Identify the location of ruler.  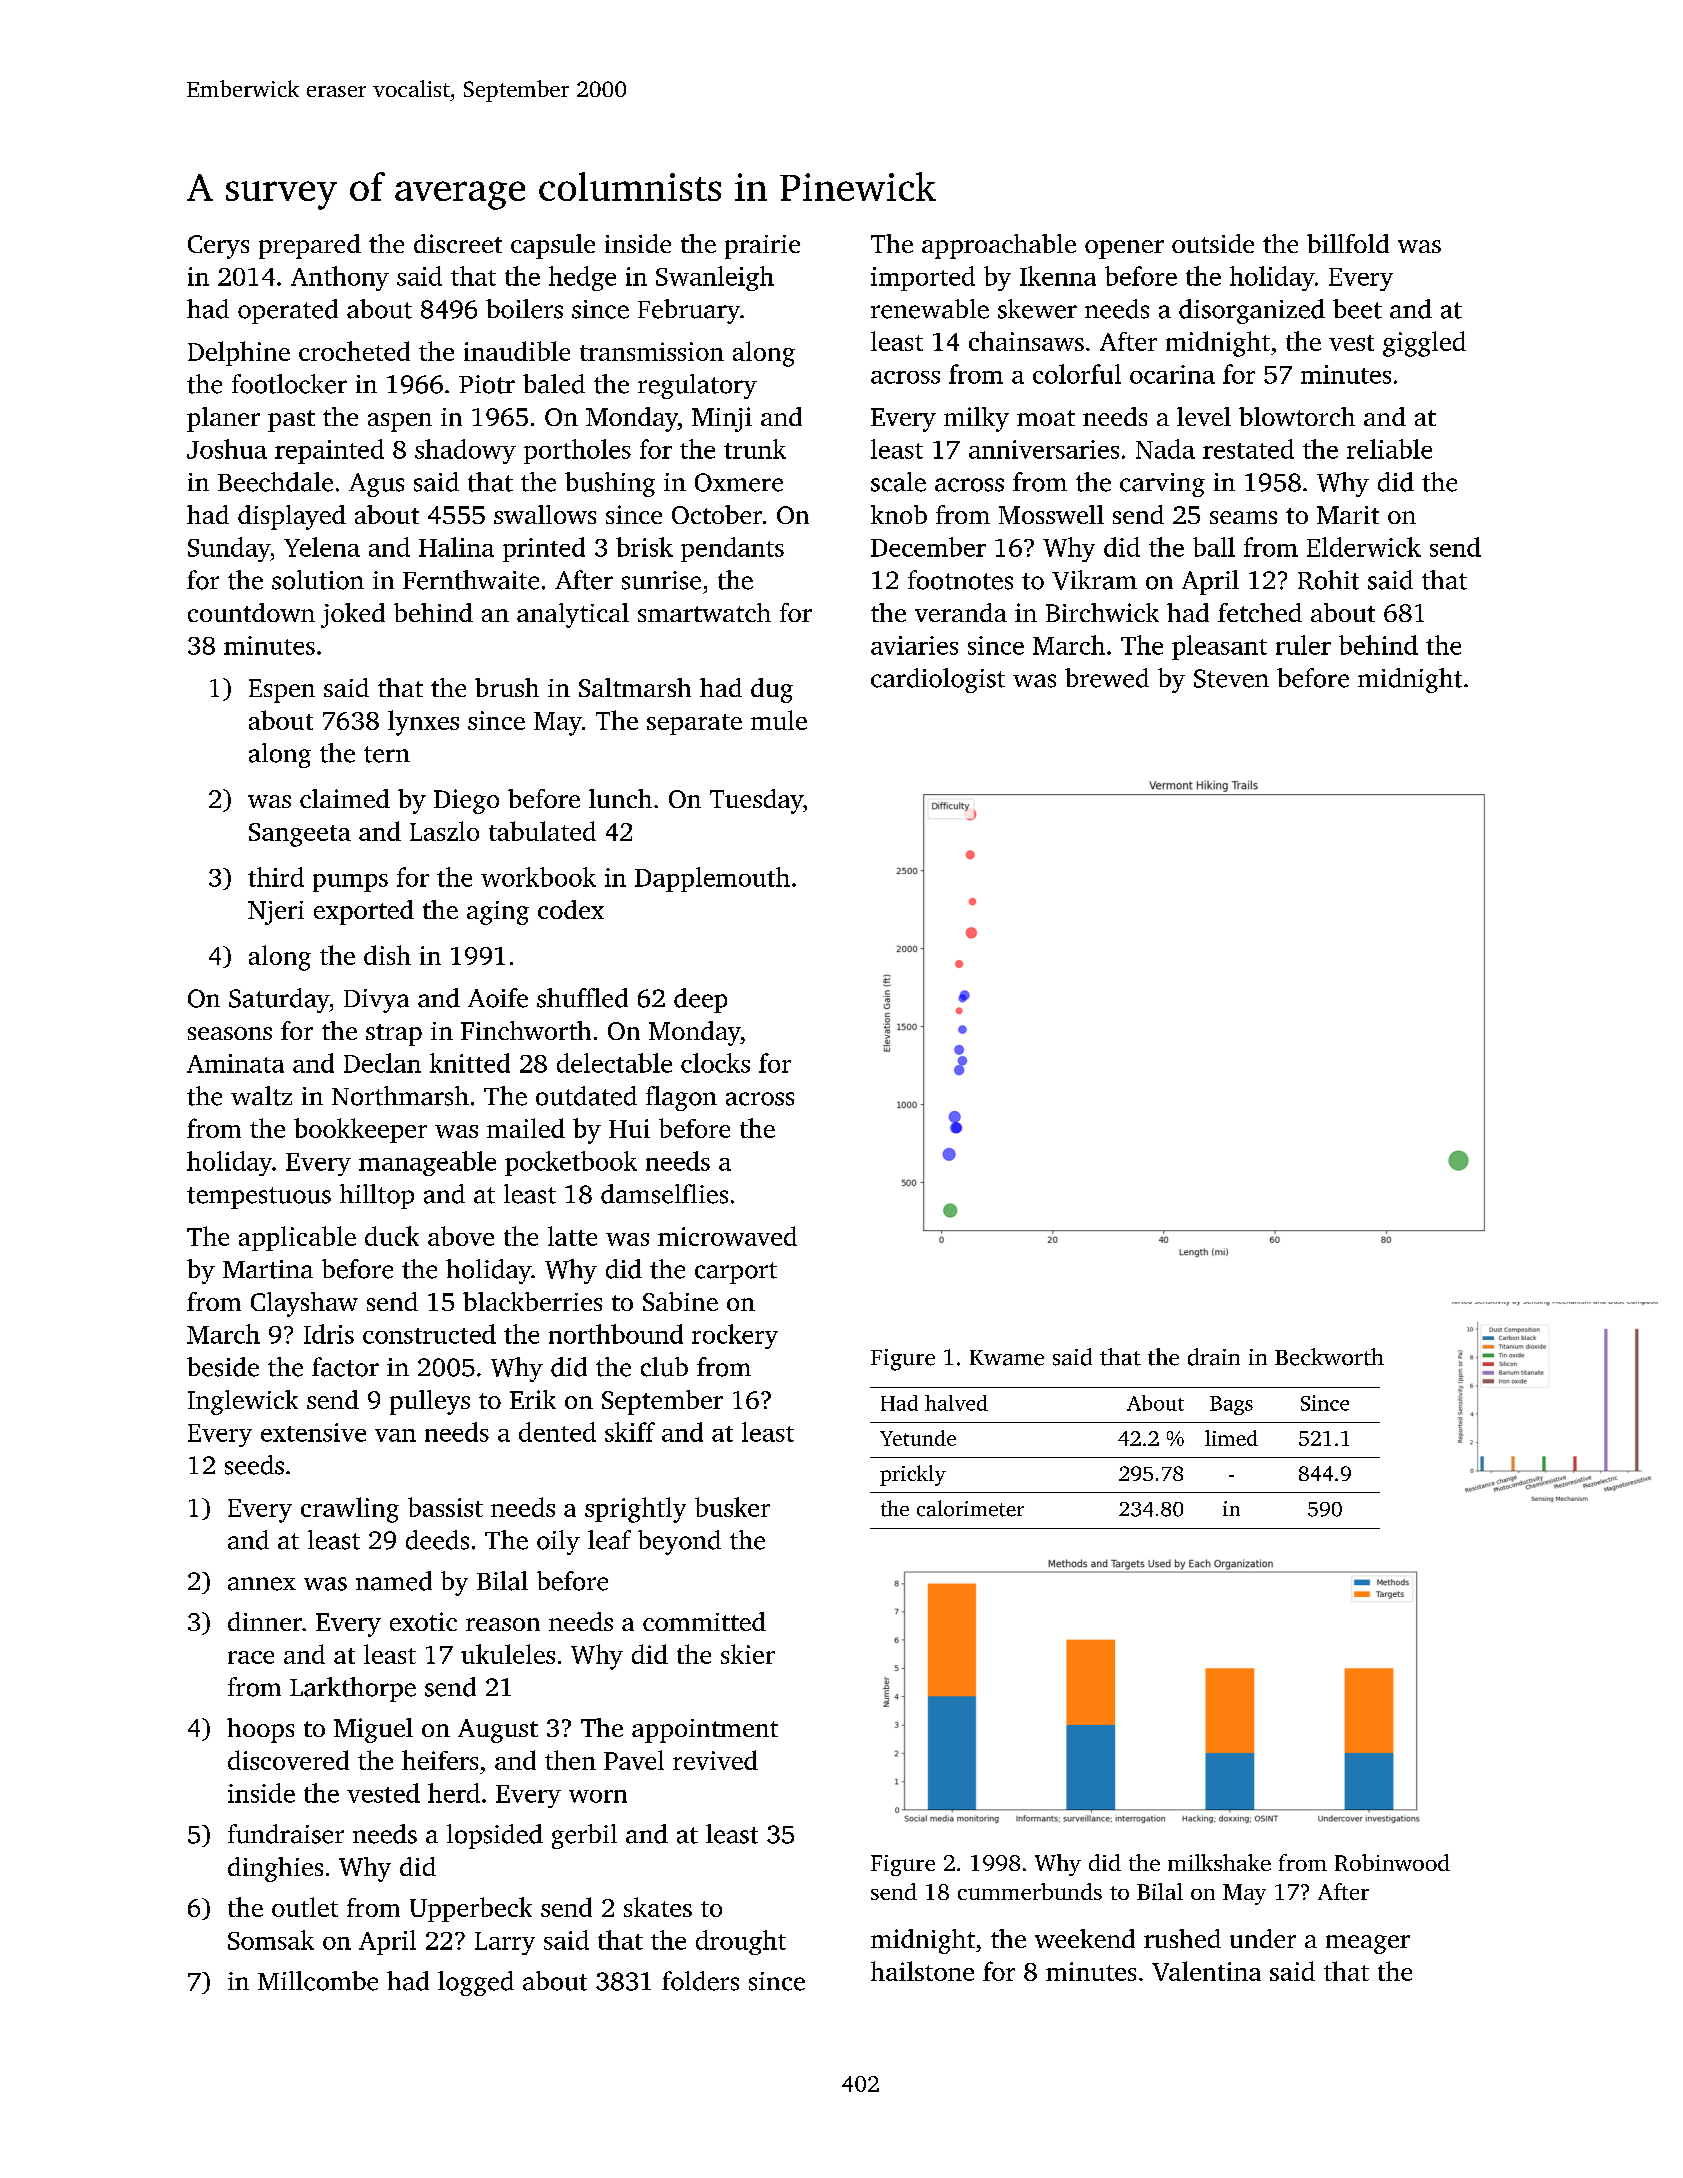
(1303, 645).
